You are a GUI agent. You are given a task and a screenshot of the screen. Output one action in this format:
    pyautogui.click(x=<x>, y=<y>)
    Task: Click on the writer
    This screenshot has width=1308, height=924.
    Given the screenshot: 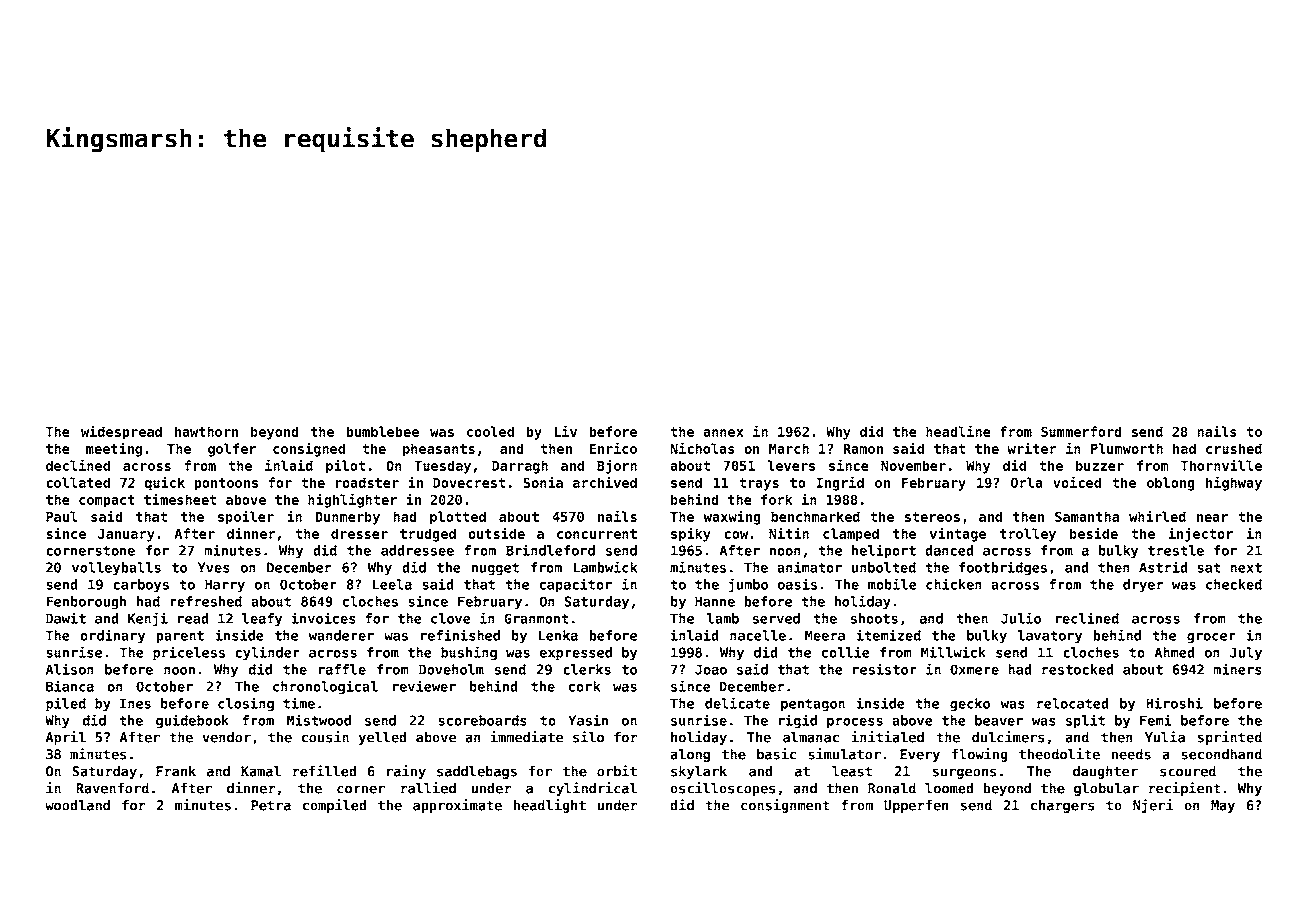 What is the action you would take?
    pyautogui.click(x=1032, y=448)
